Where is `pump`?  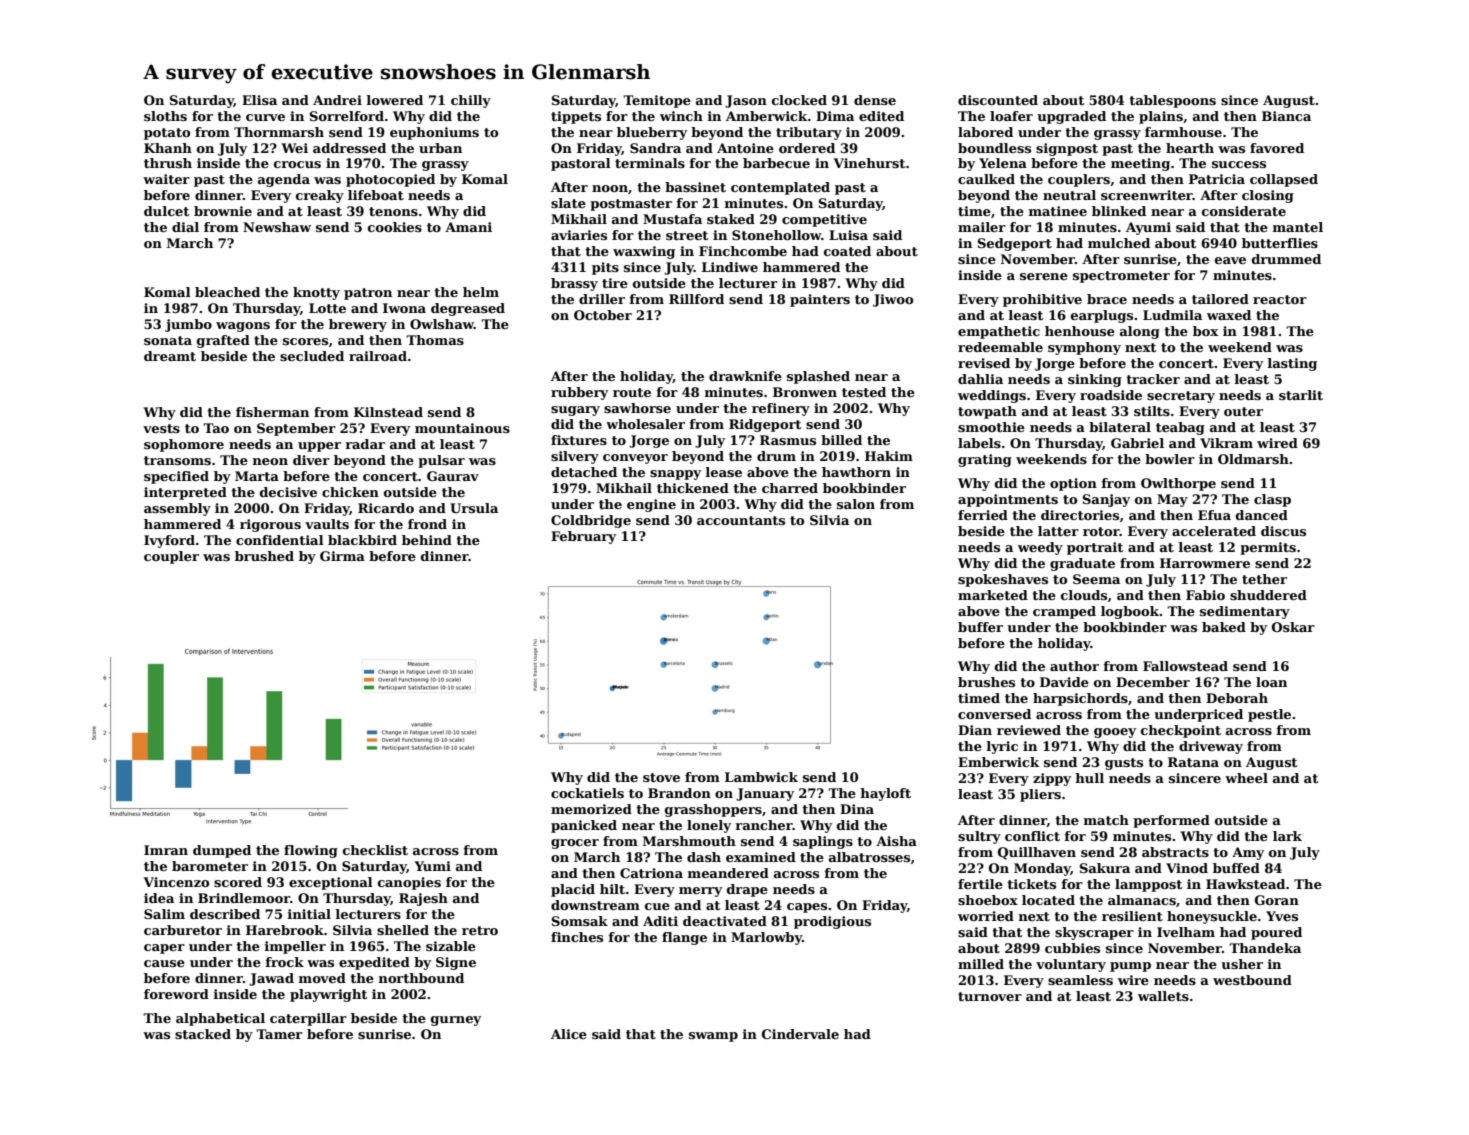
pump is located at coordinates (1130, 967).
